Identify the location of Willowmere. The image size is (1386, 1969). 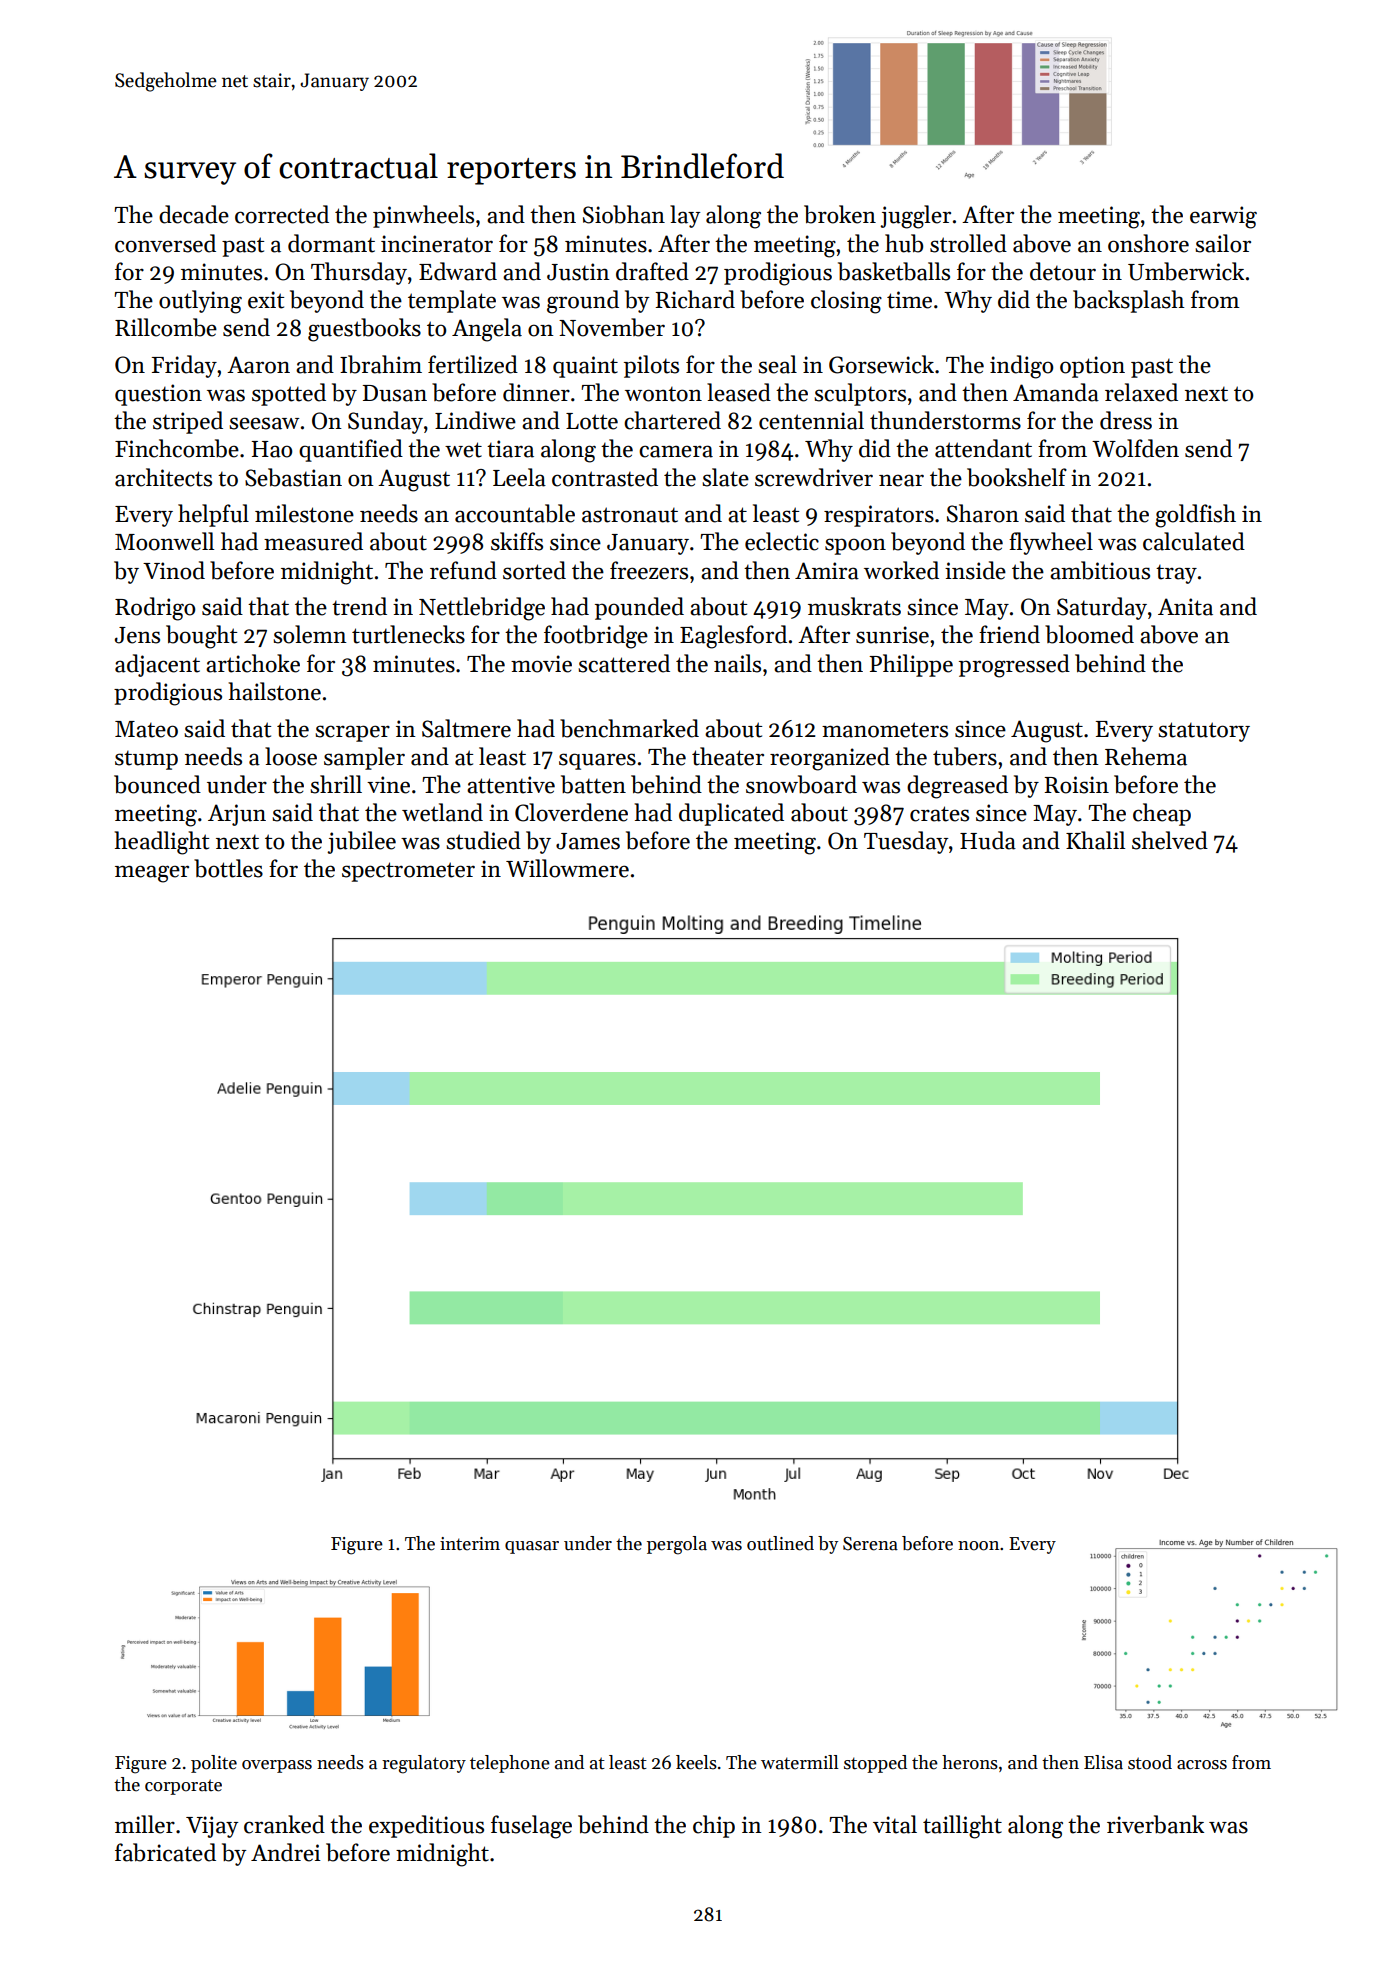
(567, 868).
